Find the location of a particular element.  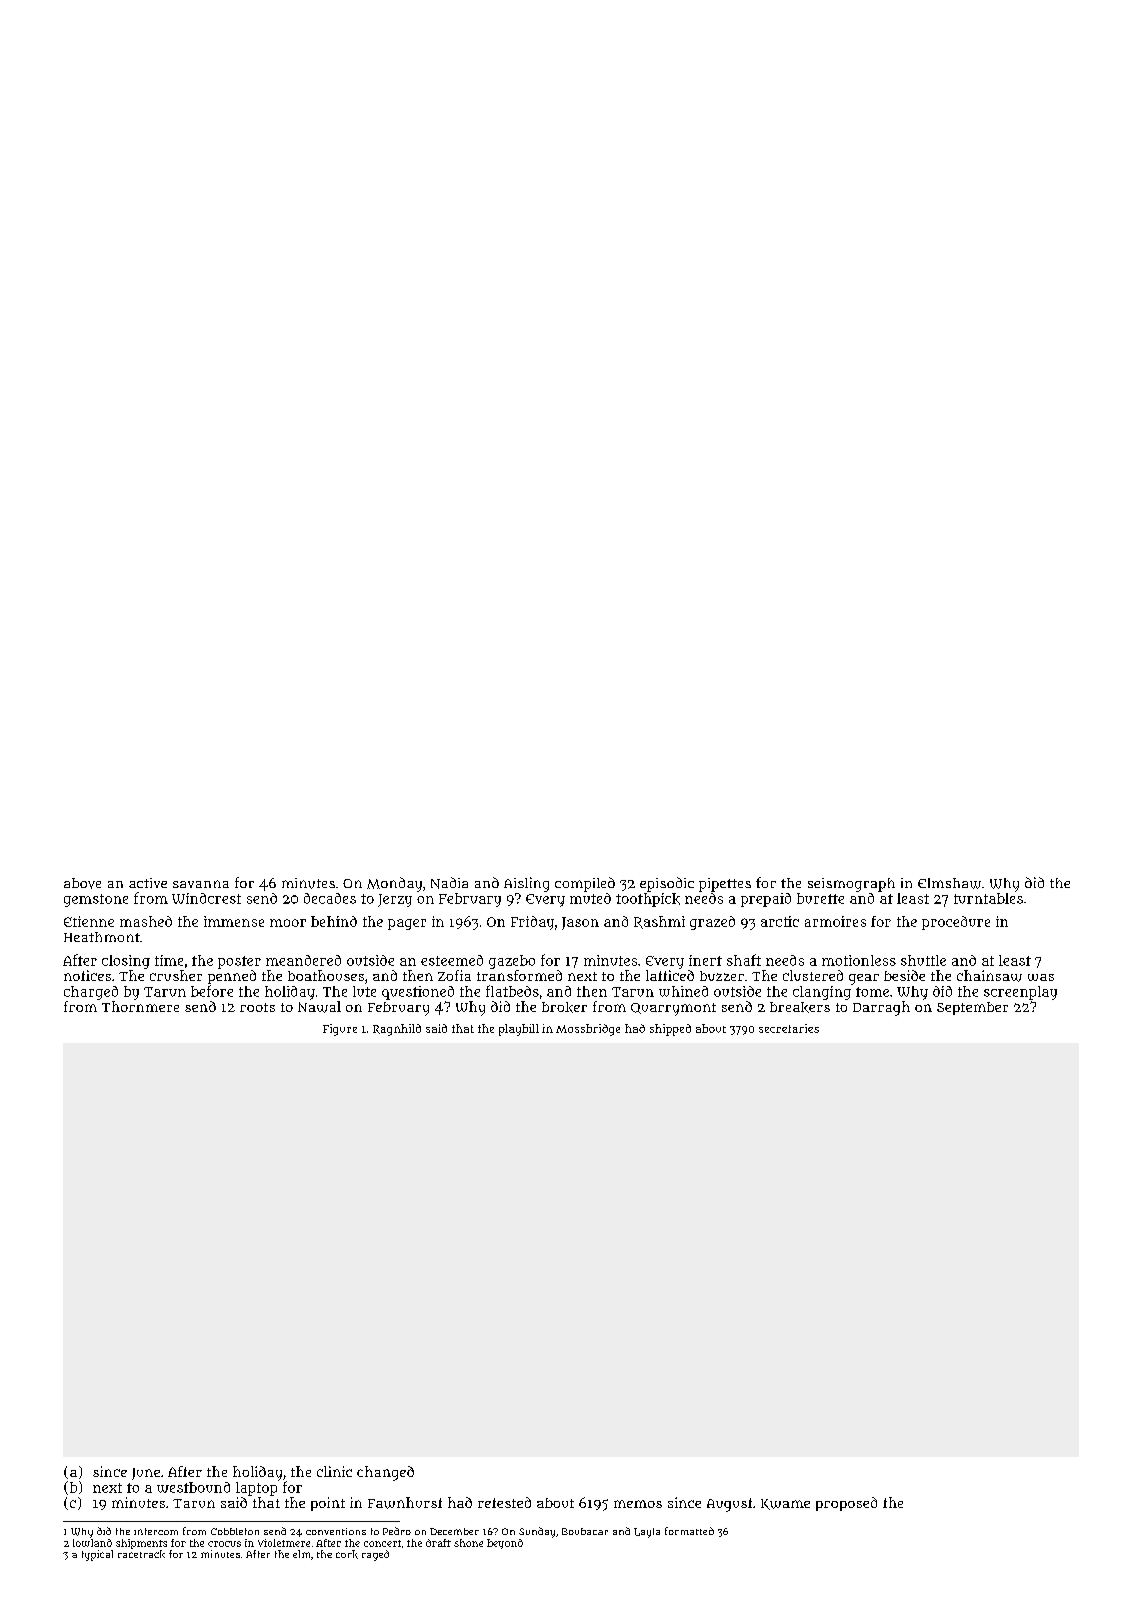

Elmshaw is located at coordinates (949, 883).
